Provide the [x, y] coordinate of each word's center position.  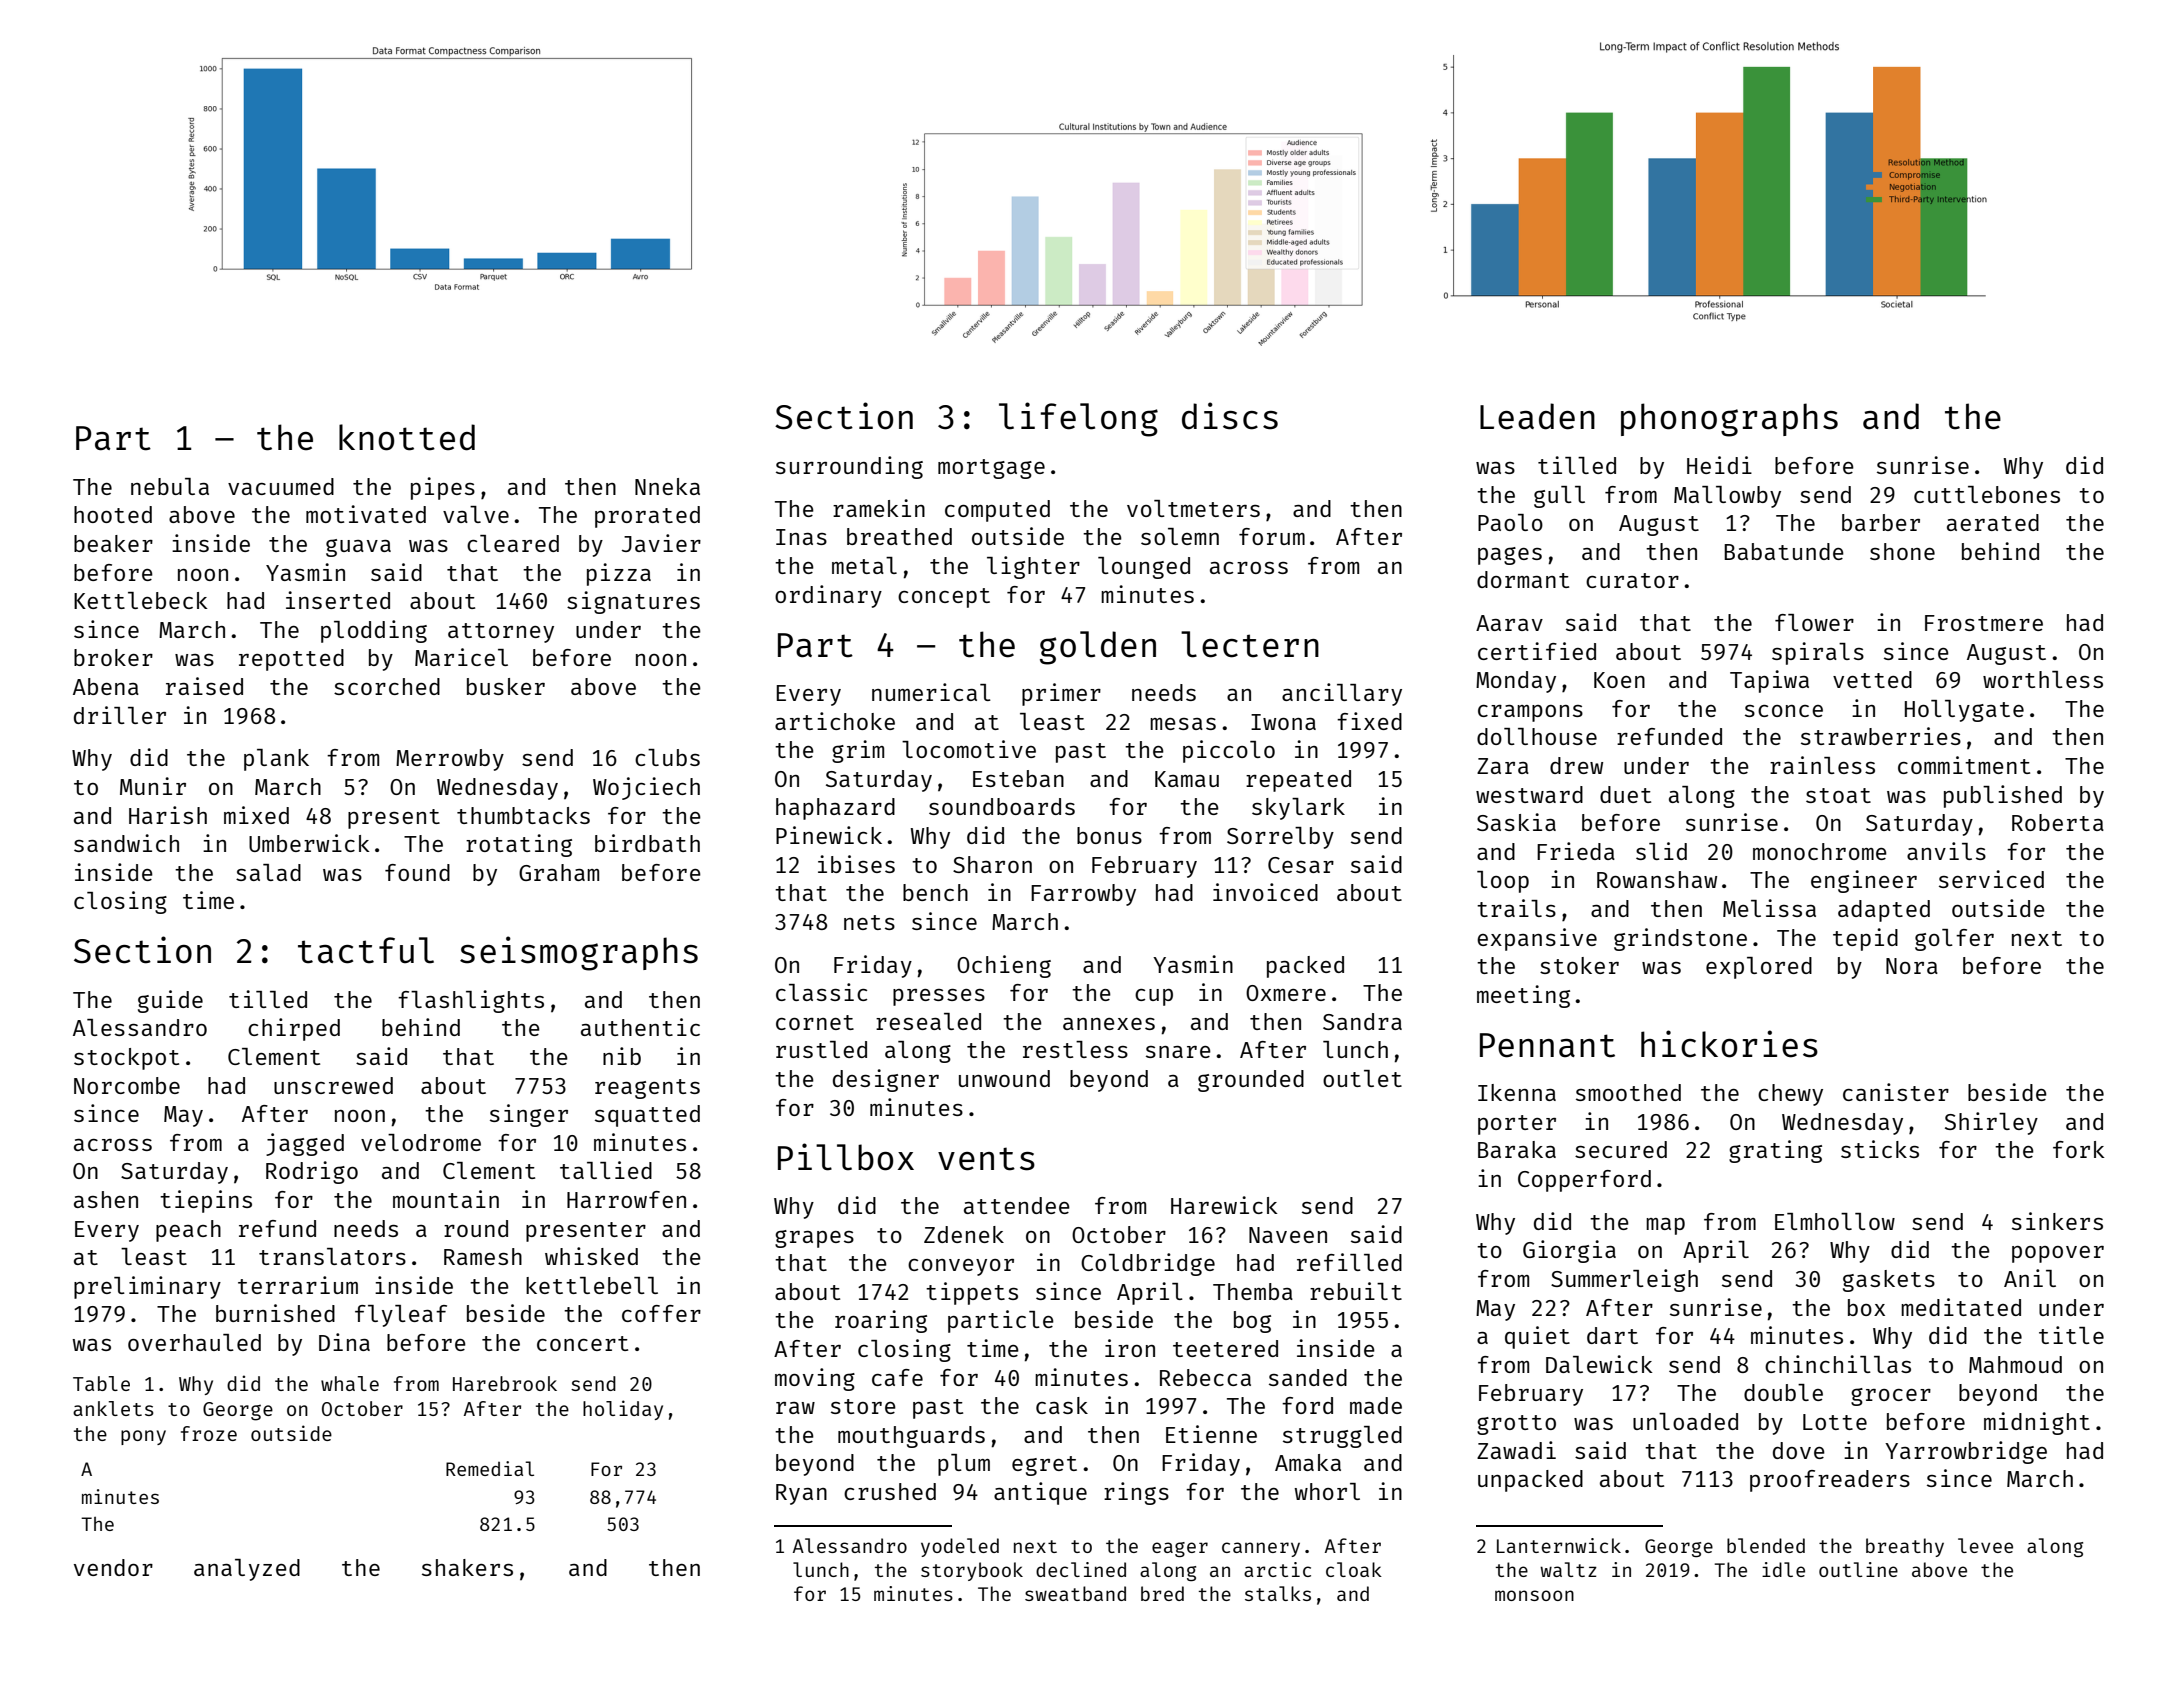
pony [143, 1437]
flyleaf [401, 1316]
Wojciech [646, 788]
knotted [407, 437]
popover [2058, 1254]
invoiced [1265, 892]
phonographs [1729, 420]
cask [1062, 1405]
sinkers [2057, 1221]
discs [1230, 416]
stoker [1579, 965]
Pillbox [846, 1157]
